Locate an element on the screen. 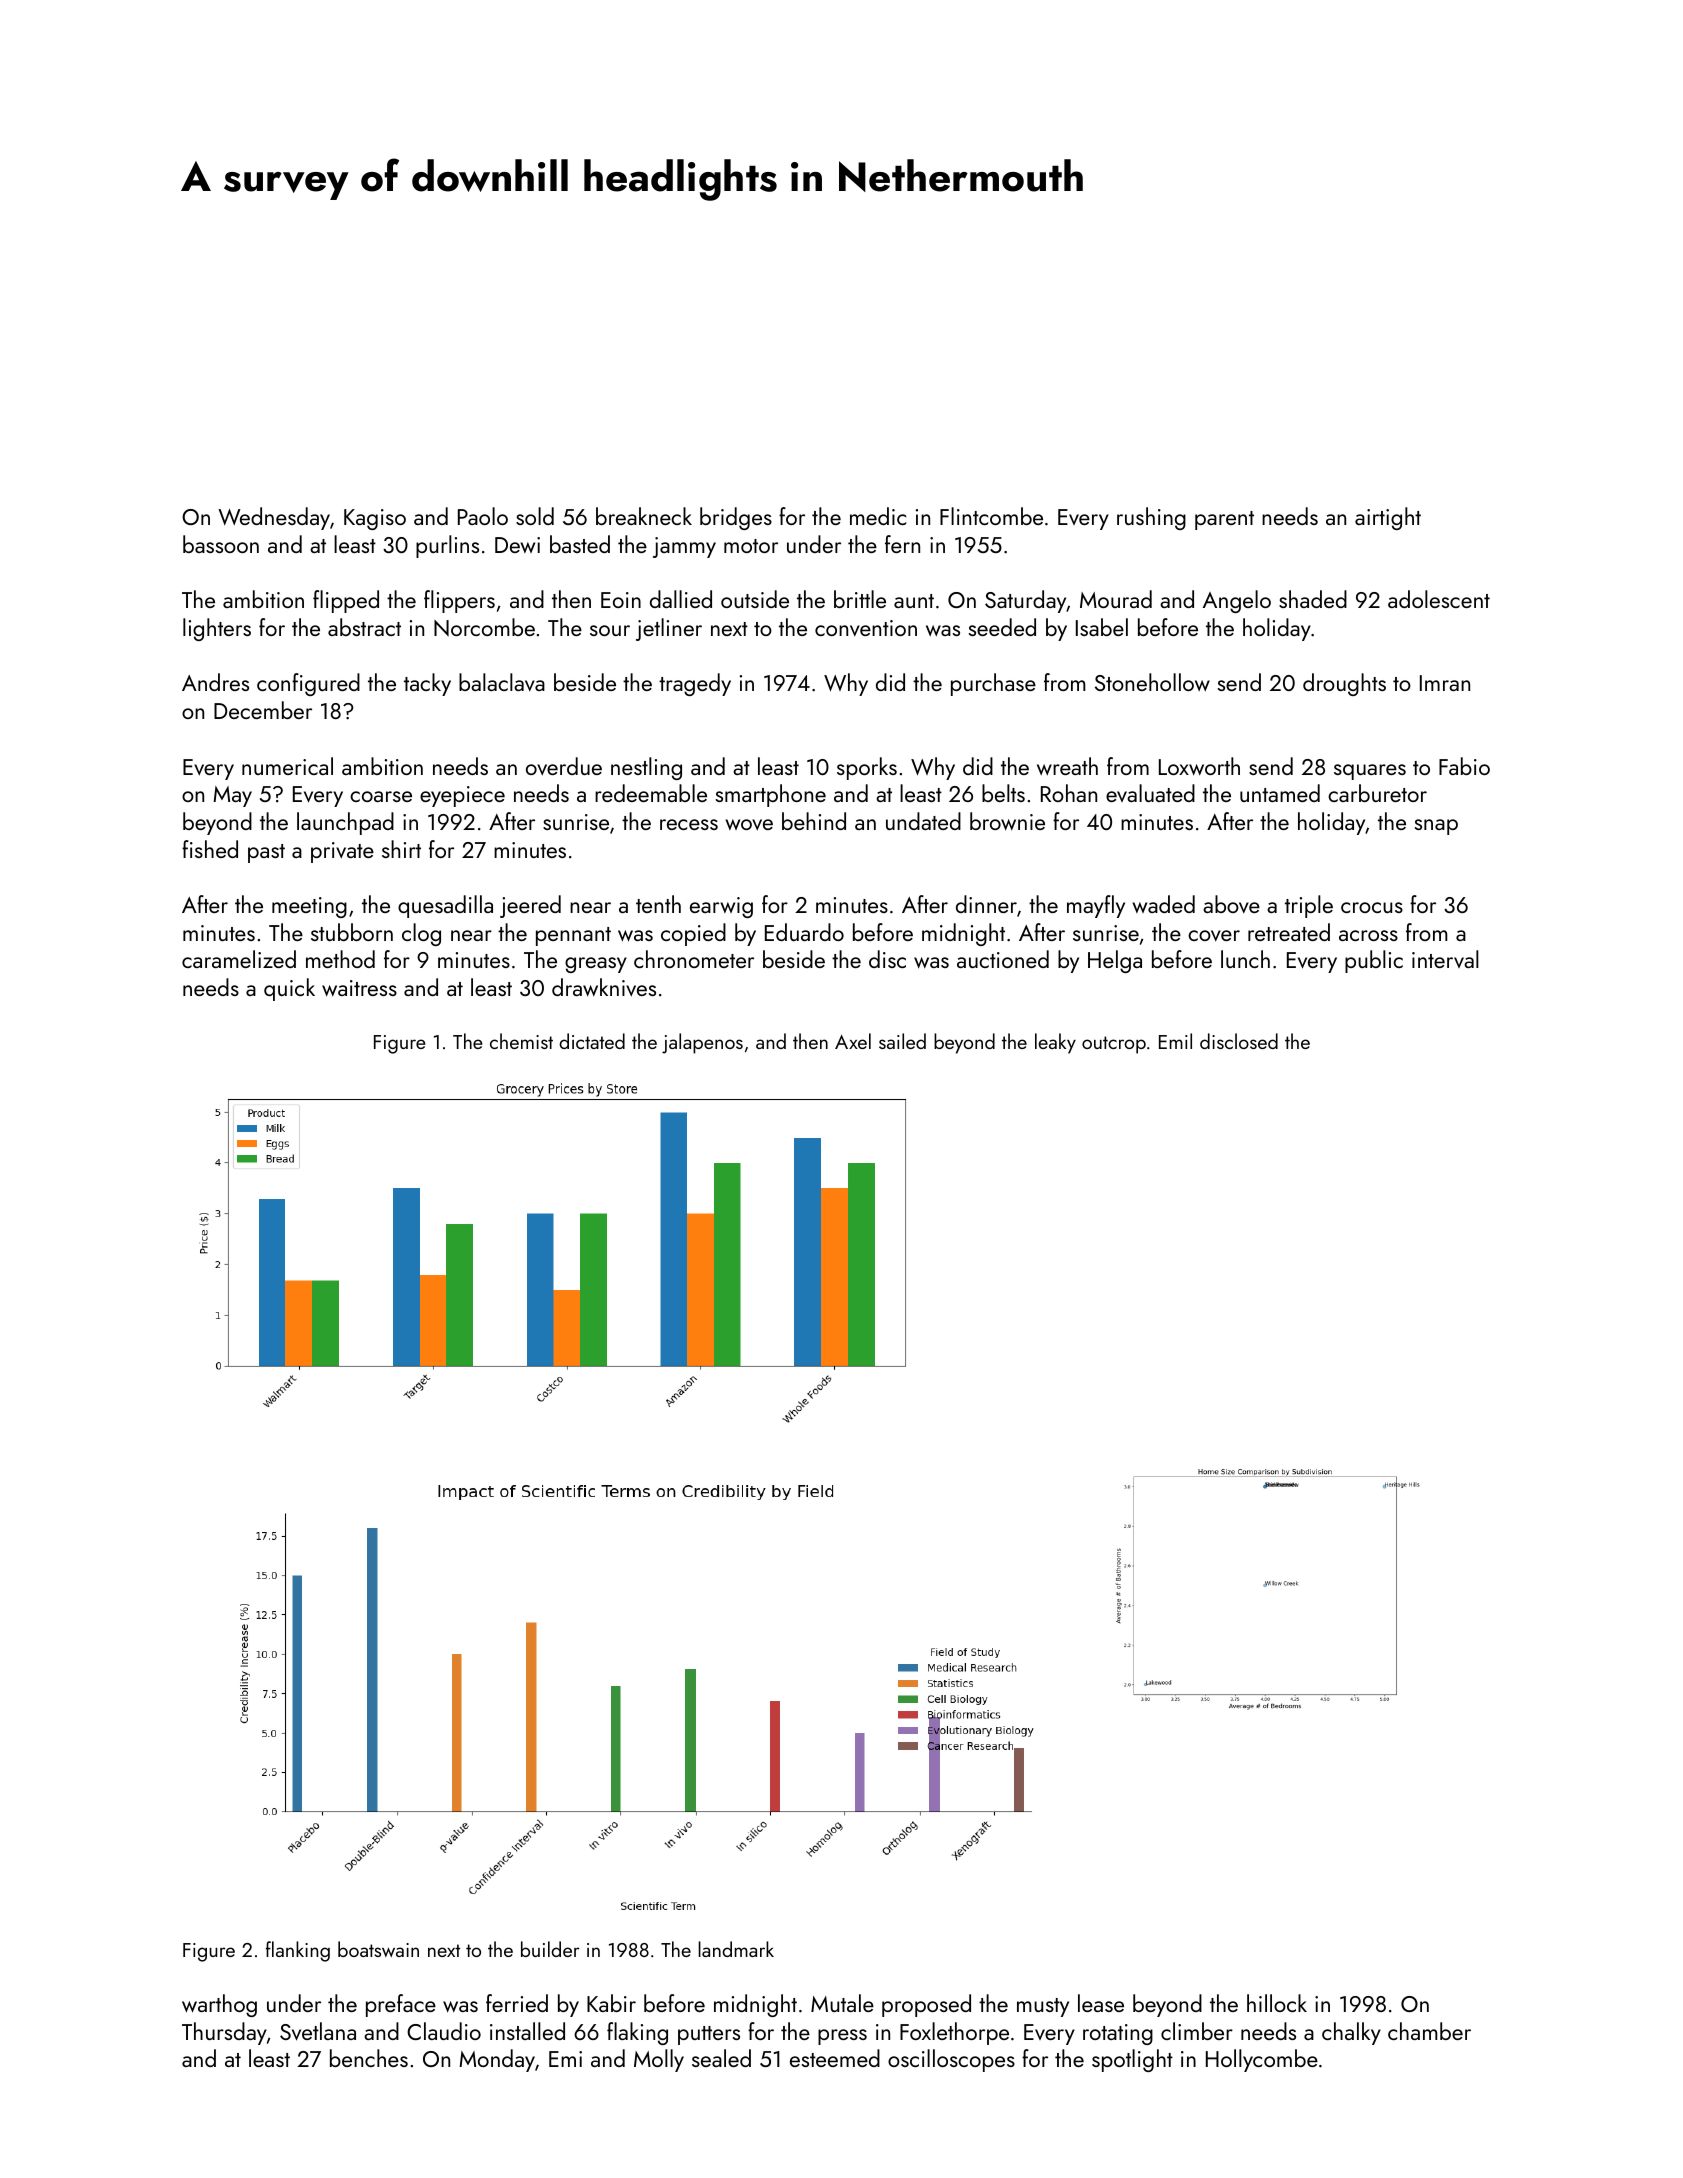 Image resolution: width=1683 pixels, height=2178 pixels. parent is located at coordinates (1224, 520).
